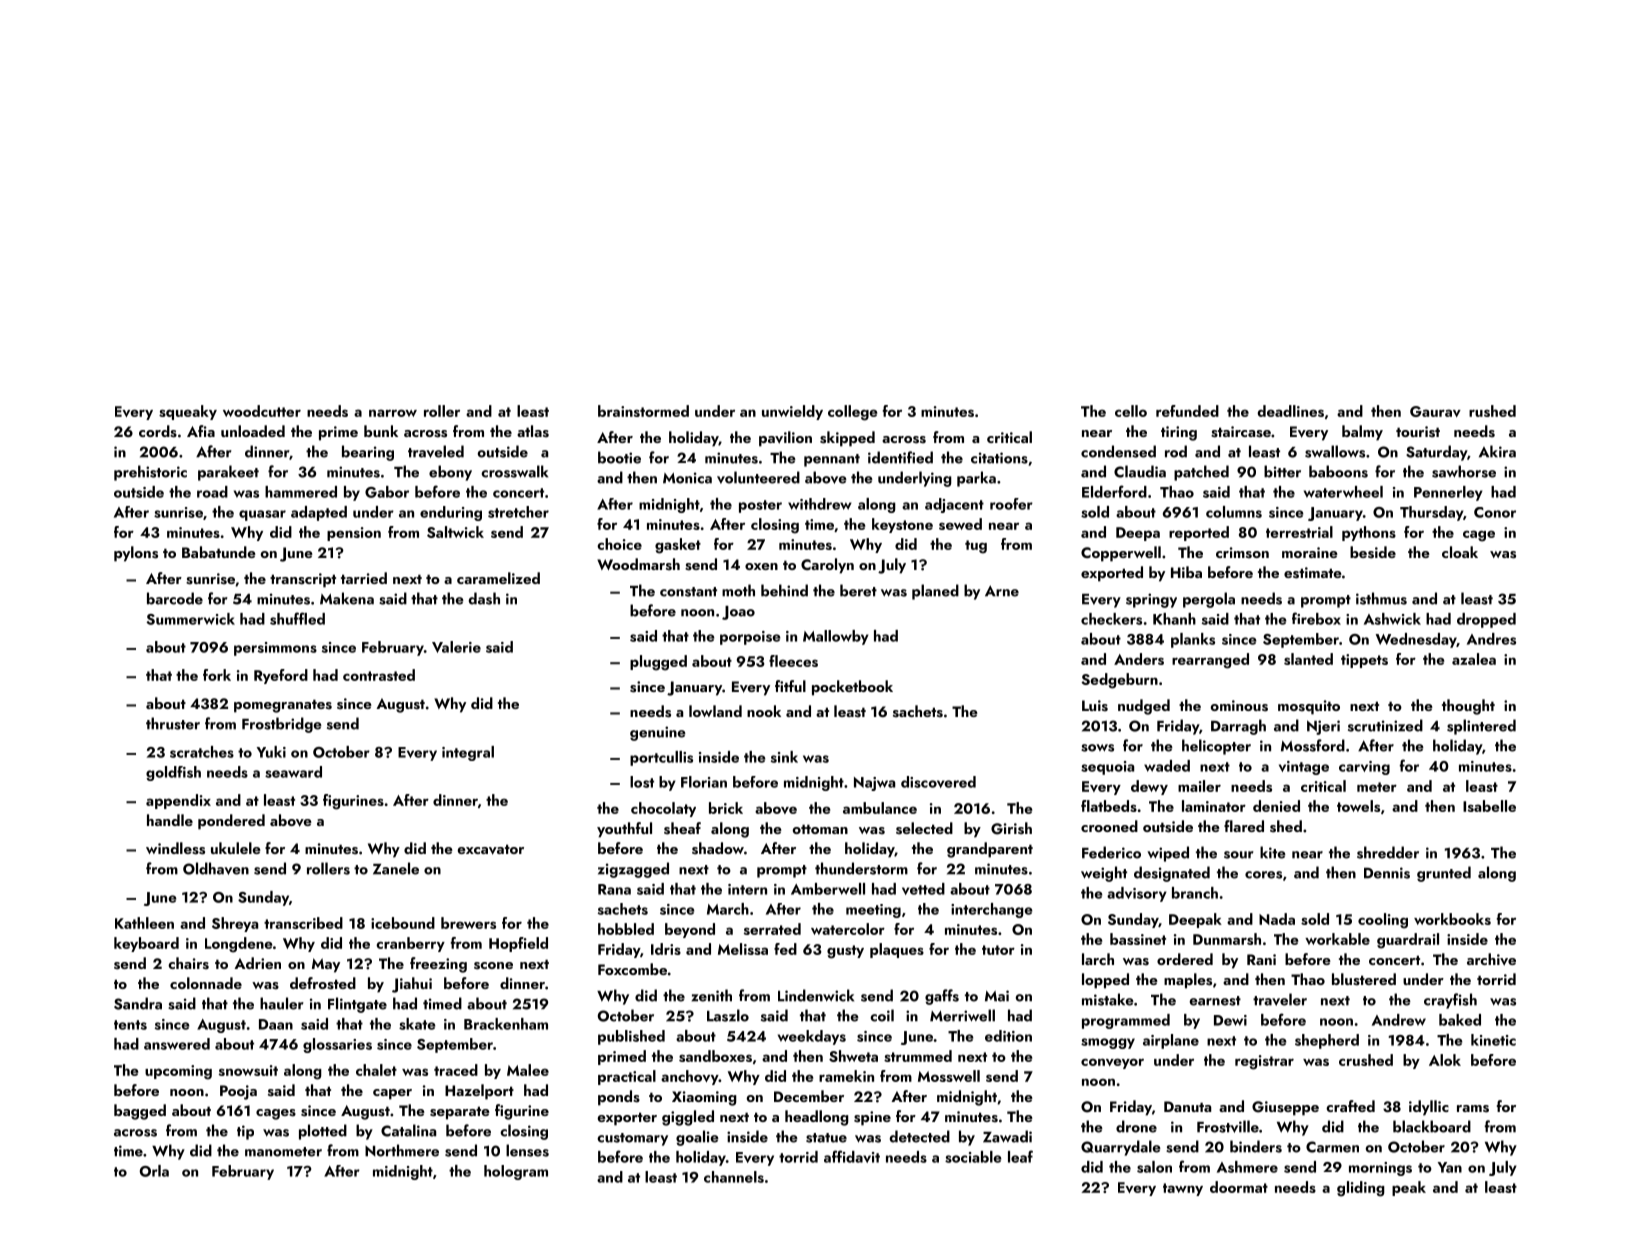 The image size is (1630, 1260). What do you see at coordinates (1489, 806) in the page?
I see `Isabelle` at bounding box center [1489, 806].
